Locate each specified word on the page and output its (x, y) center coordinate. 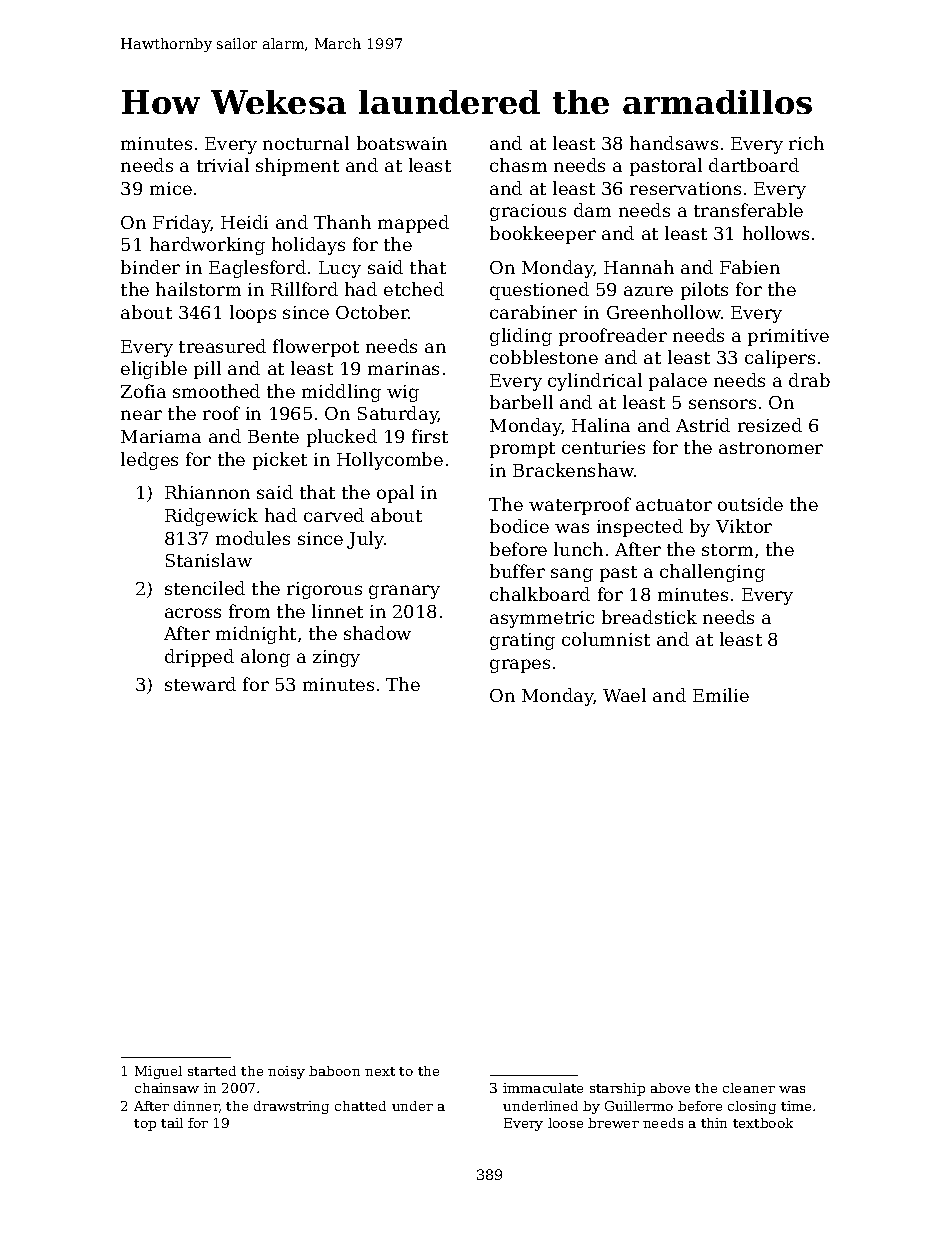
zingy (336, 658)
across (193, 613)
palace (678, 382)
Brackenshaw (573, 470)
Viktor (744, 526)
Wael (624, 695)
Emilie (721, 695)
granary (404, 592)
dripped (199, 658)
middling (341, 393)
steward (200, 684)
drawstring (291, 1107)
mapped (413, 224)
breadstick (649, 617)
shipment (297, 167)
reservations (685, 188)
